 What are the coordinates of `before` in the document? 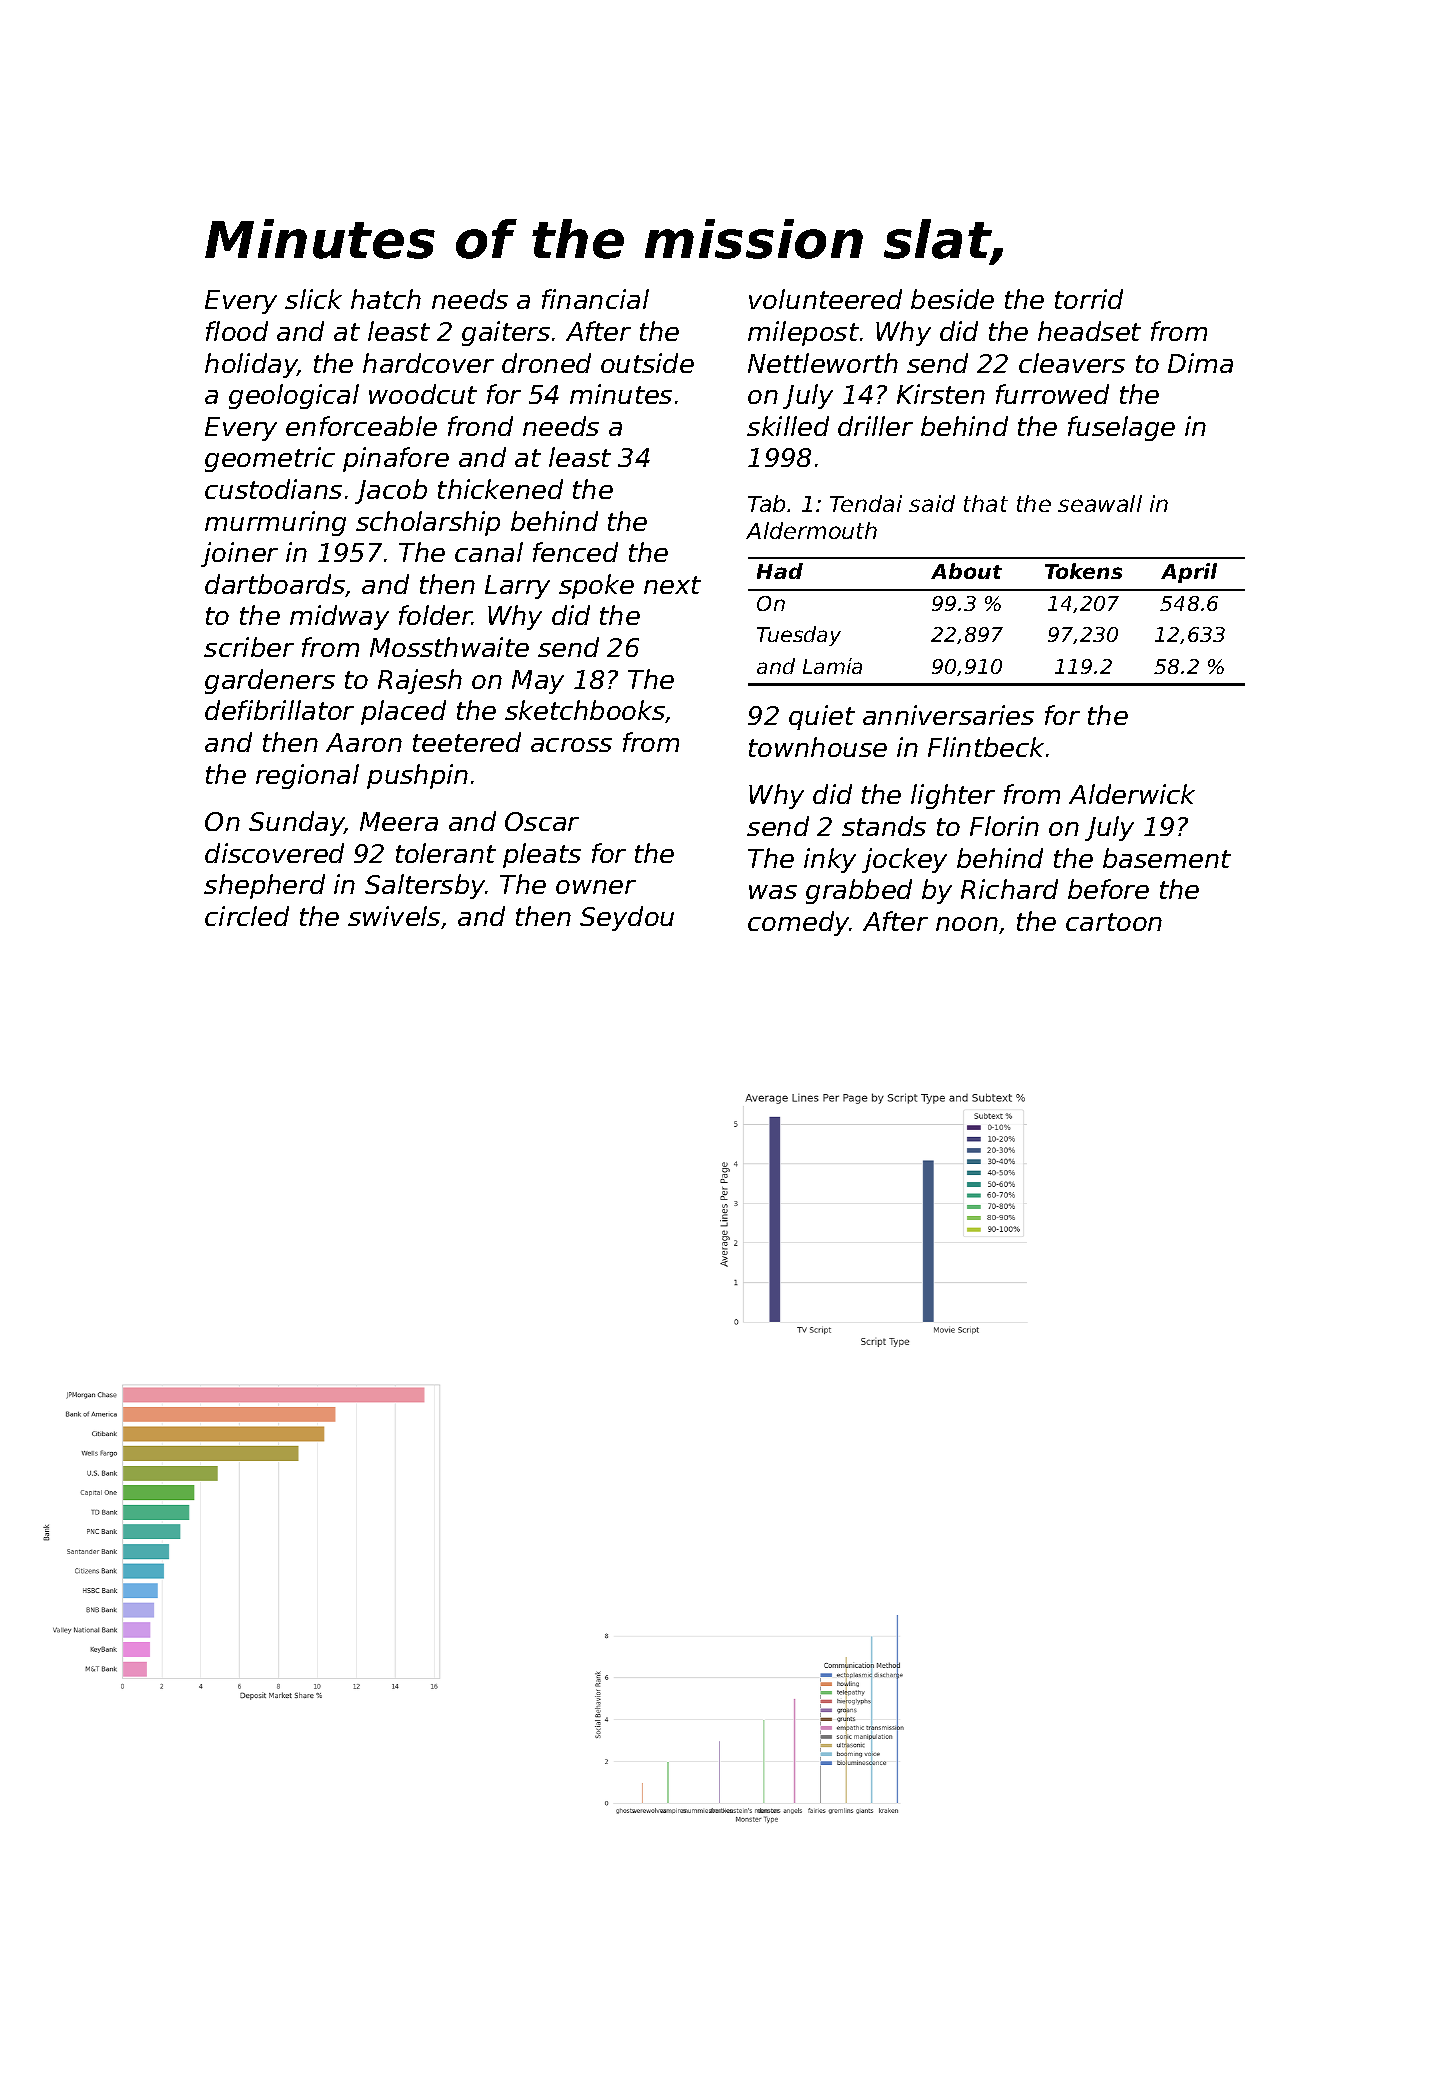 It's located at (1108, 889).
